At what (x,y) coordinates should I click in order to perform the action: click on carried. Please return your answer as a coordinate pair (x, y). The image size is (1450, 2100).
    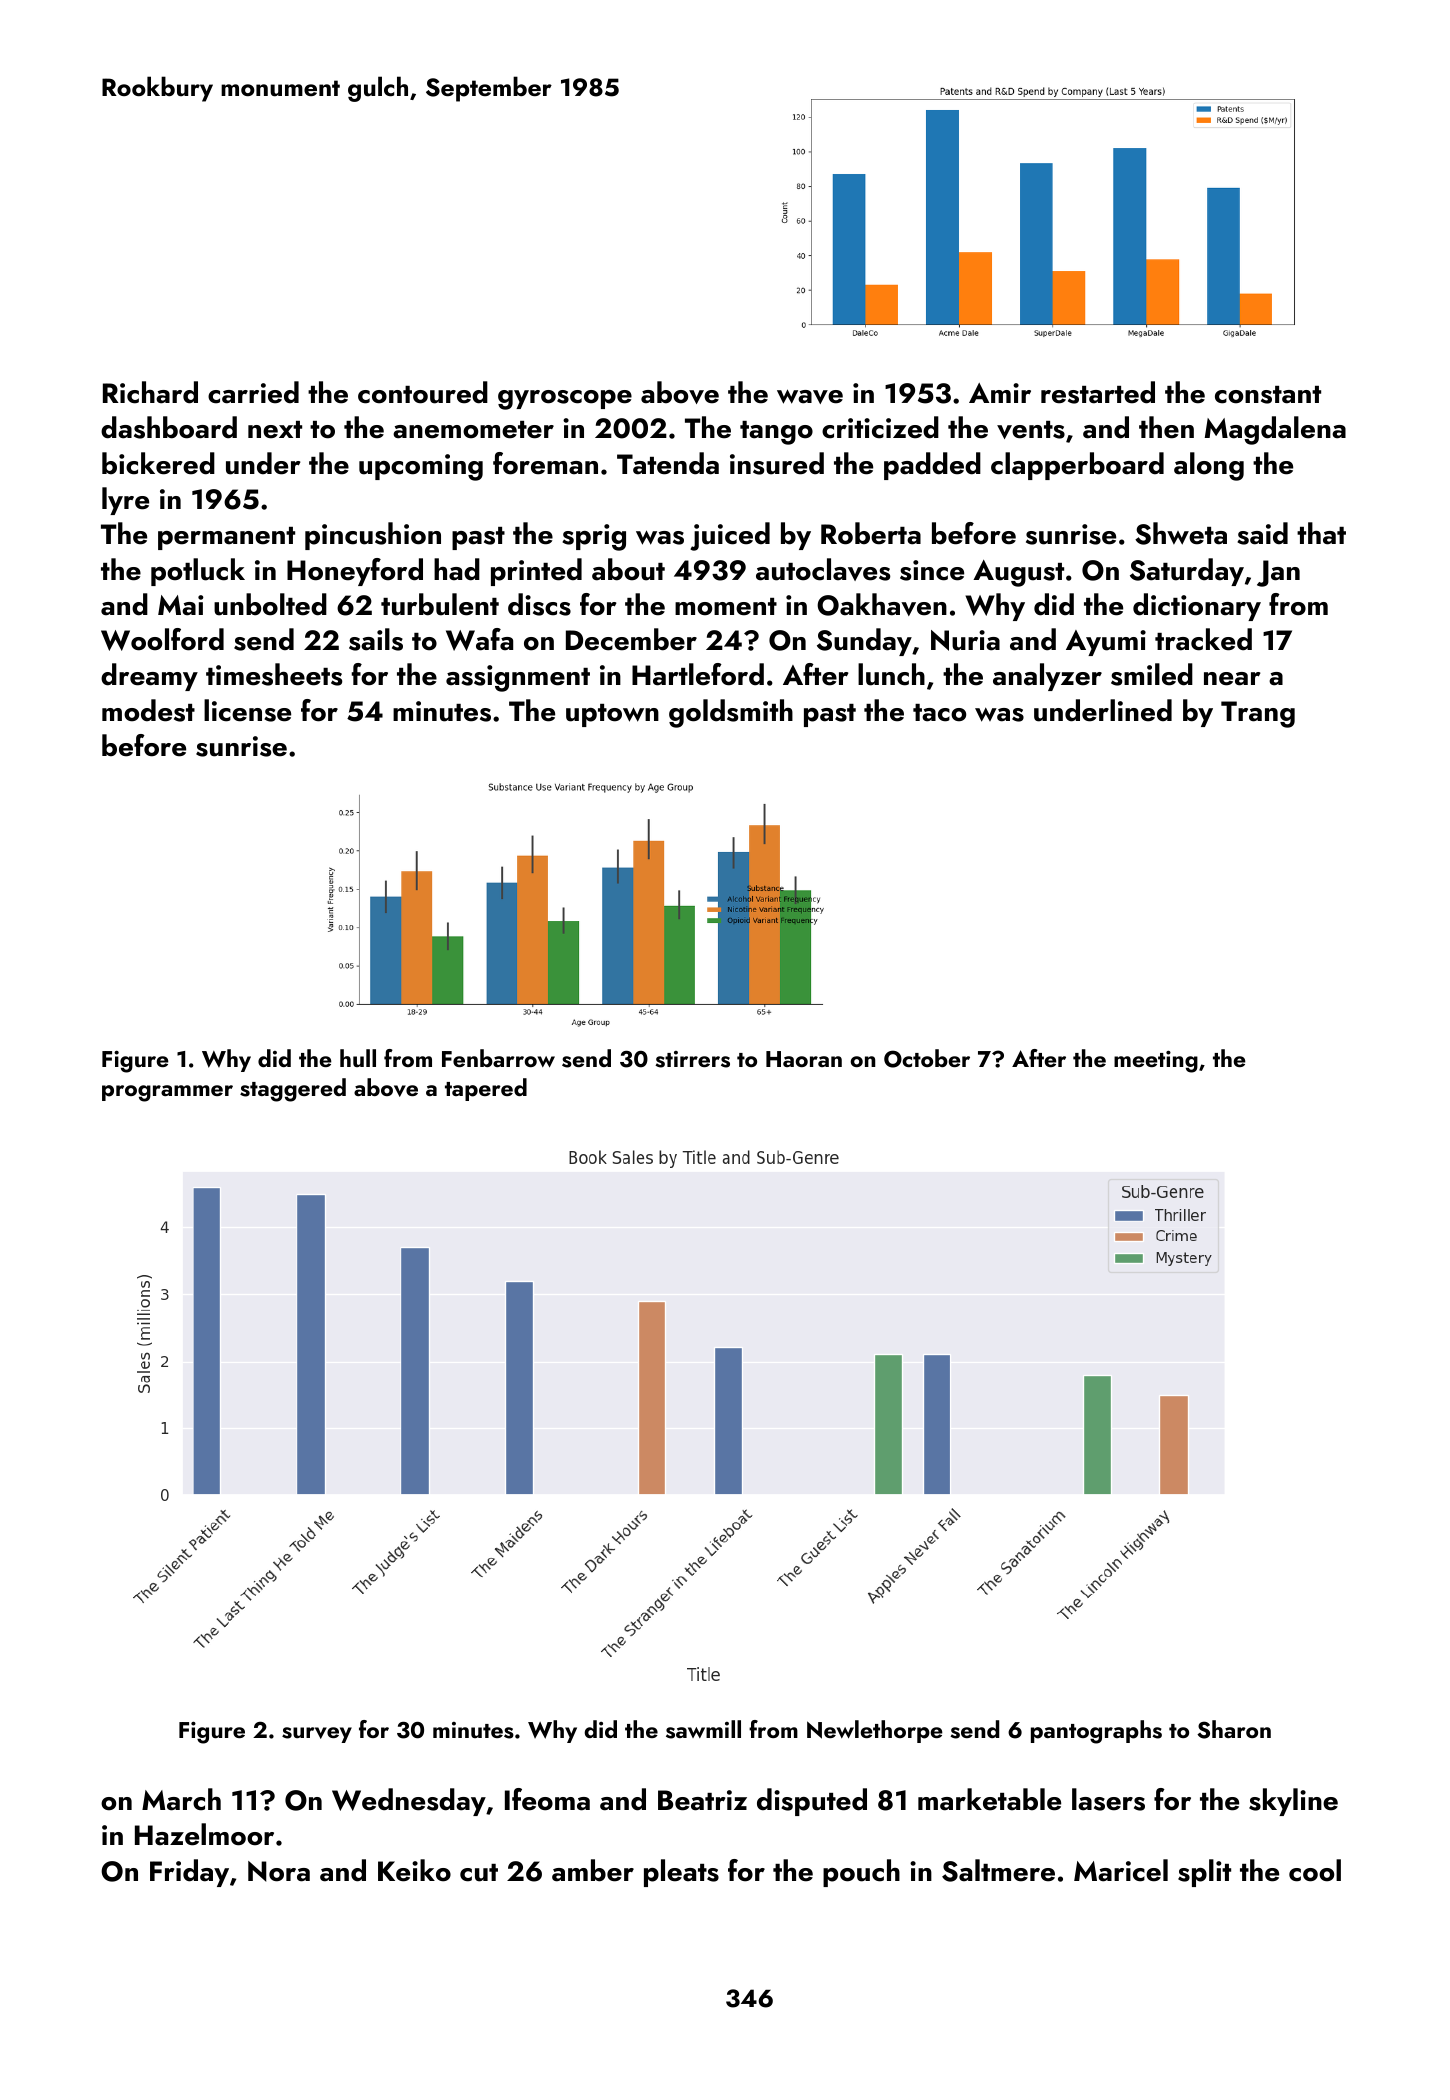
    Looking at the image, I should click on (253, 392).
